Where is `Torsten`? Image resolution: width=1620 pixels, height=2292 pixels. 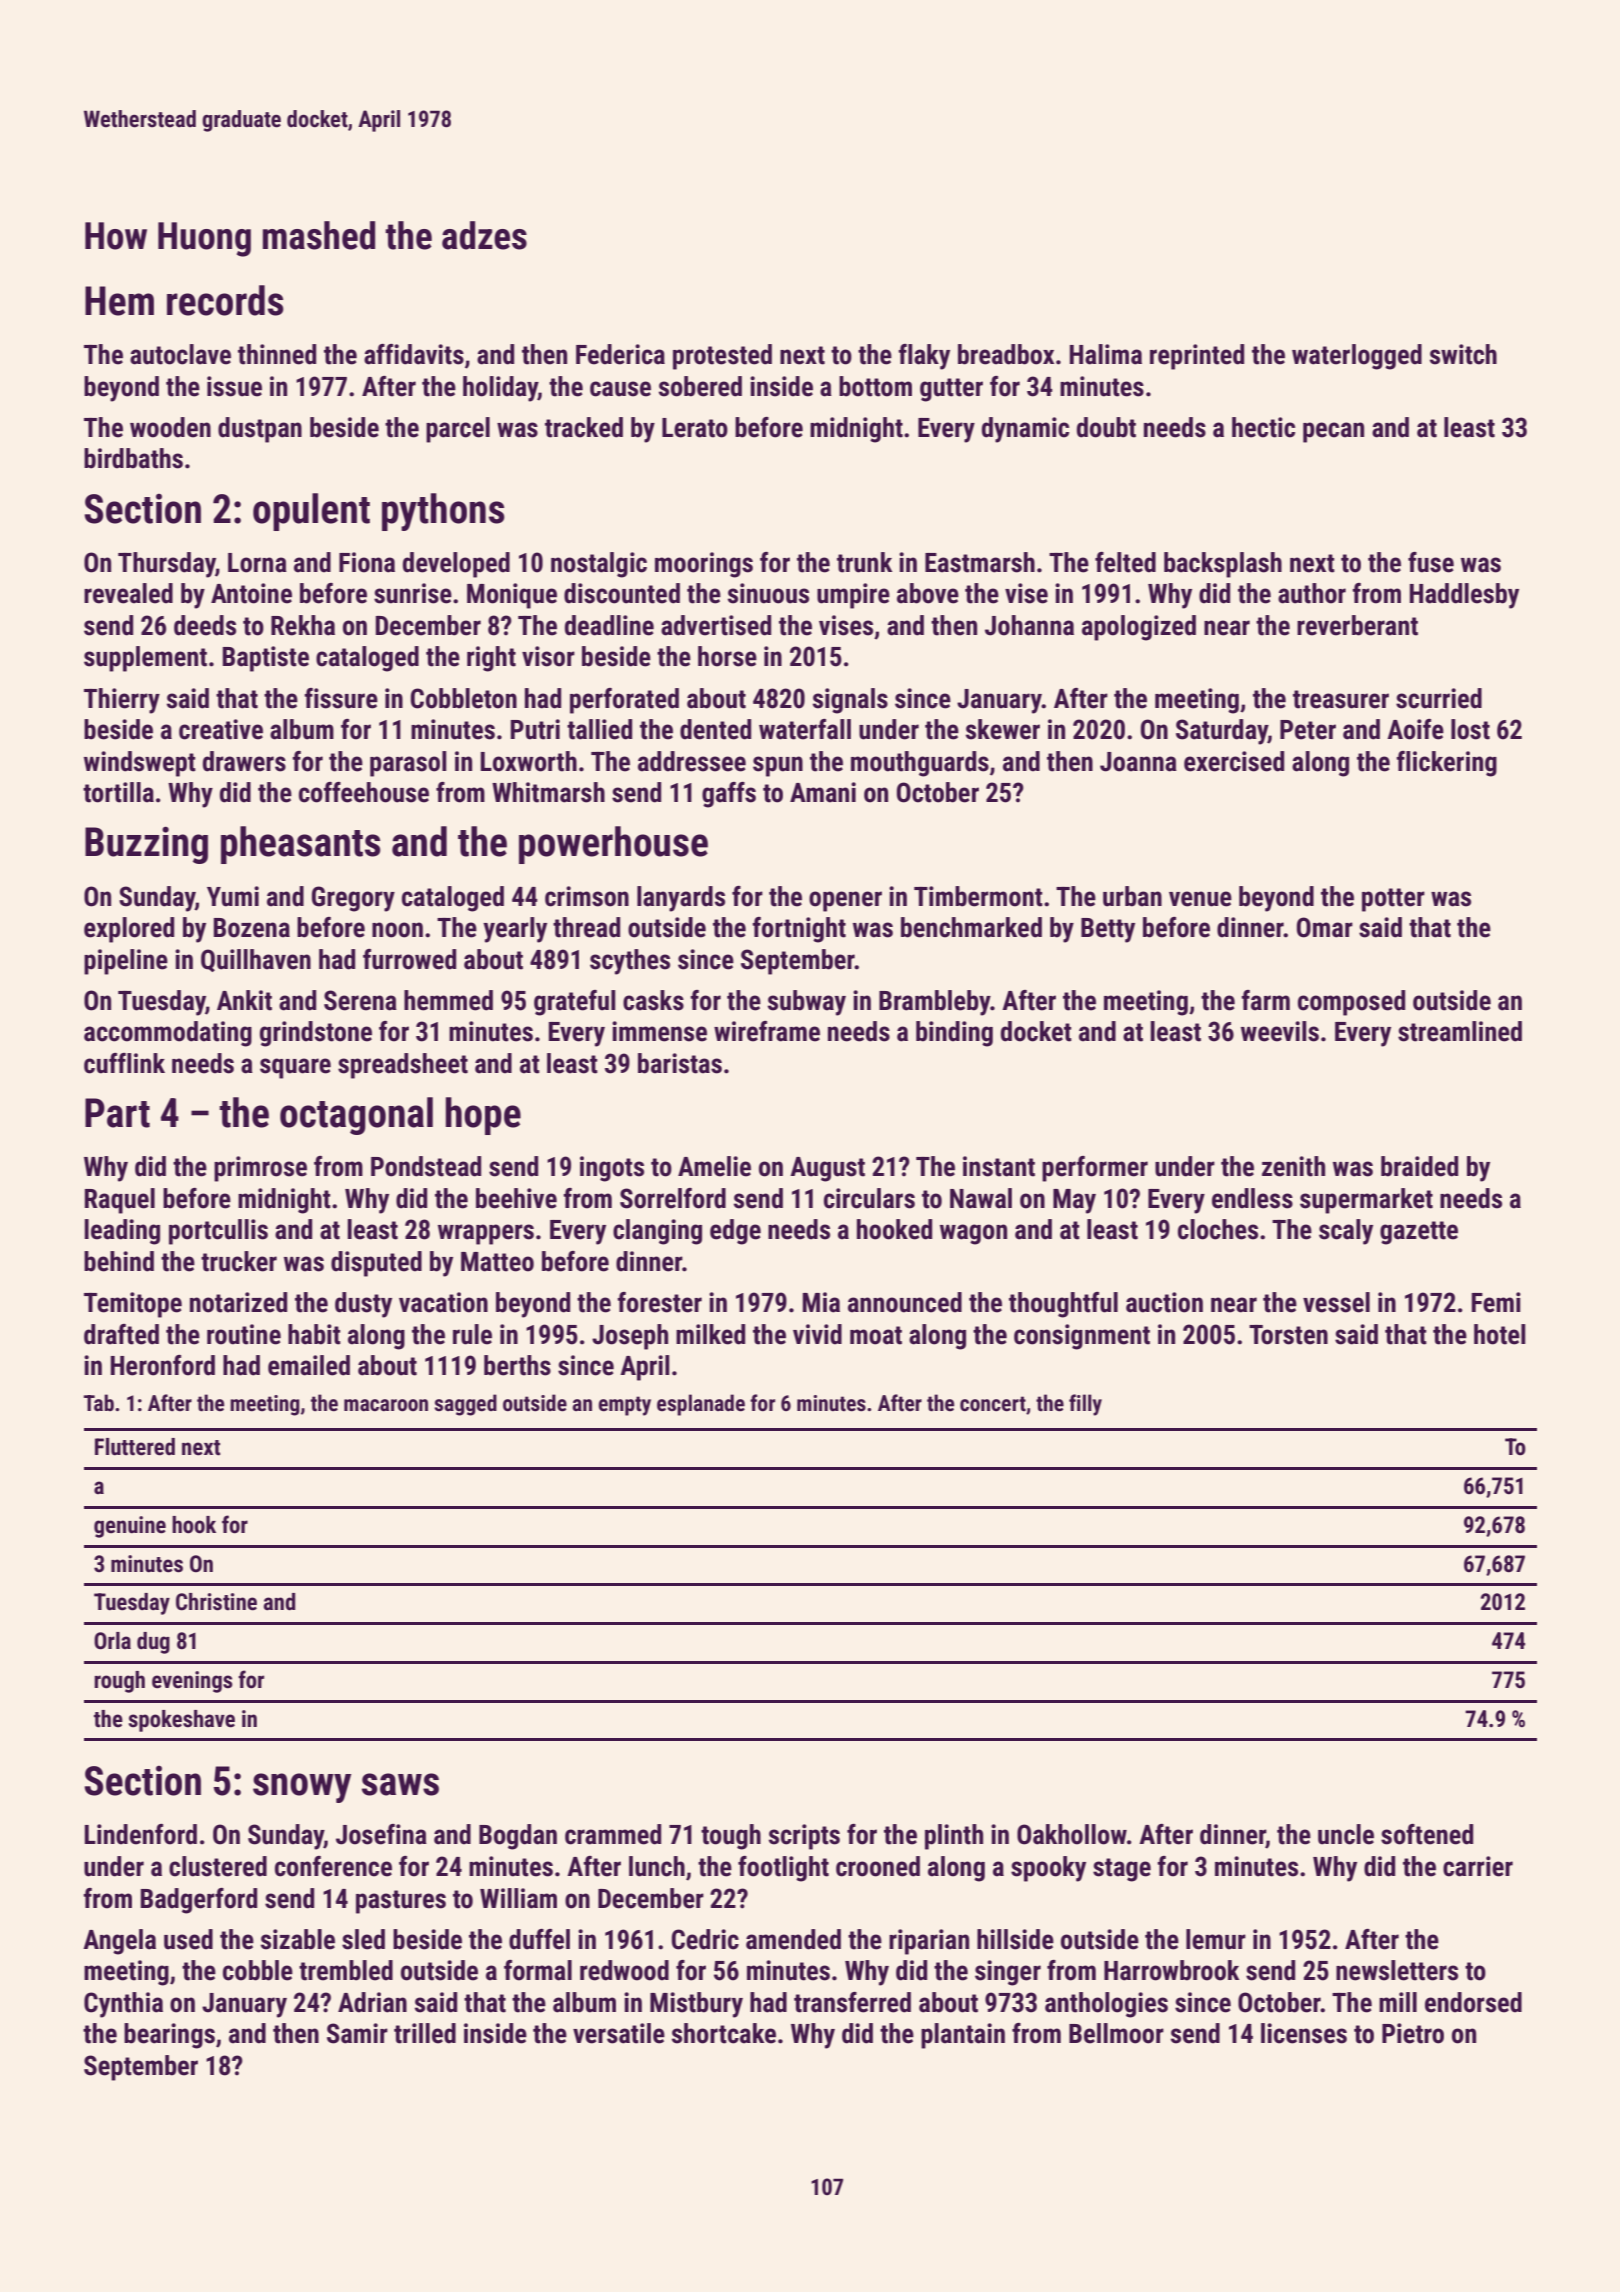
Torsten is located at coordinates (1288, 1335).
